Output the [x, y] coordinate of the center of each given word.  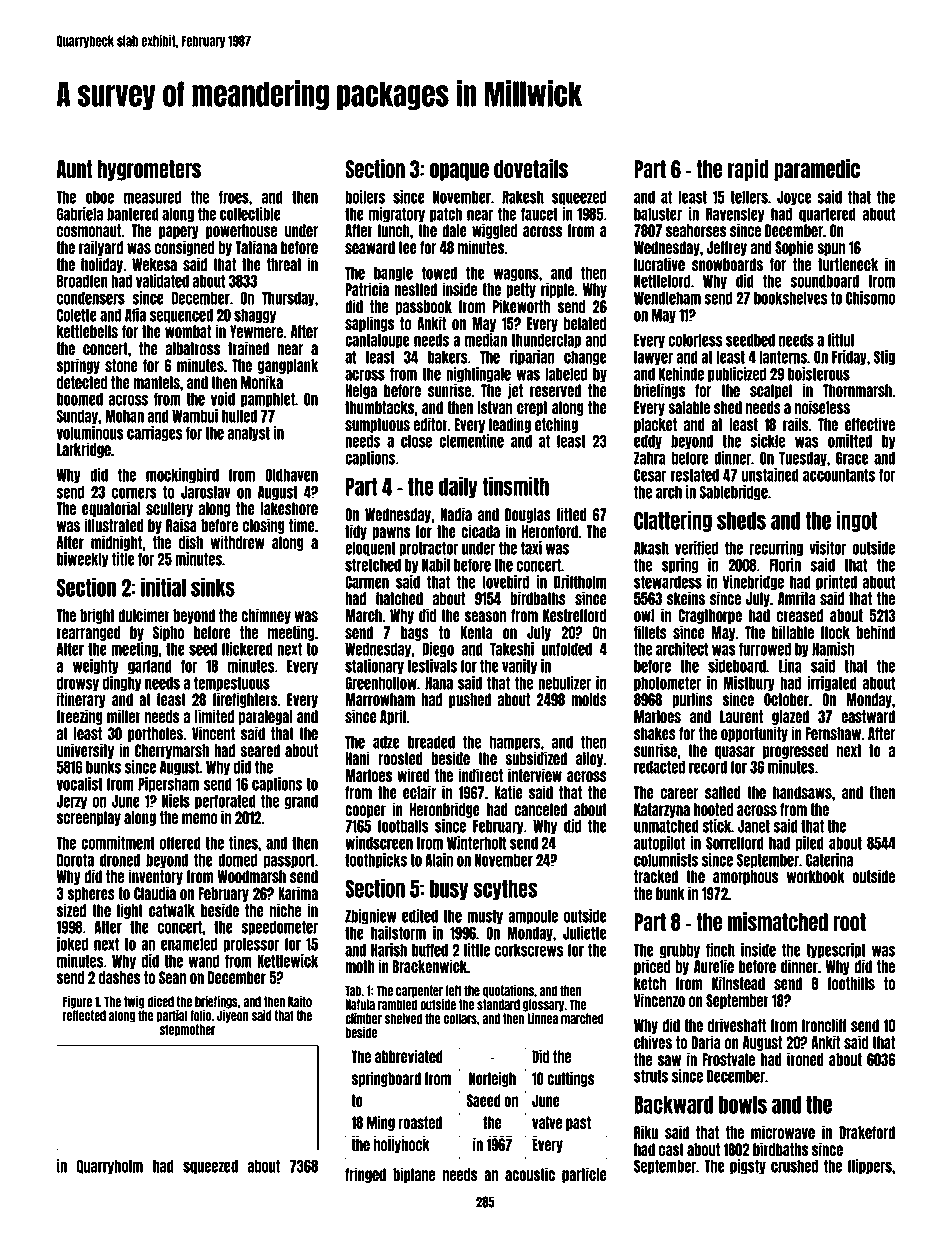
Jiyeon [233, 1016]
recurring [776, 549]
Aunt [74, 169]
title [123, 559]
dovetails [531, 168]
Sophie [794, 248]
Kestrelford [575, 615]
